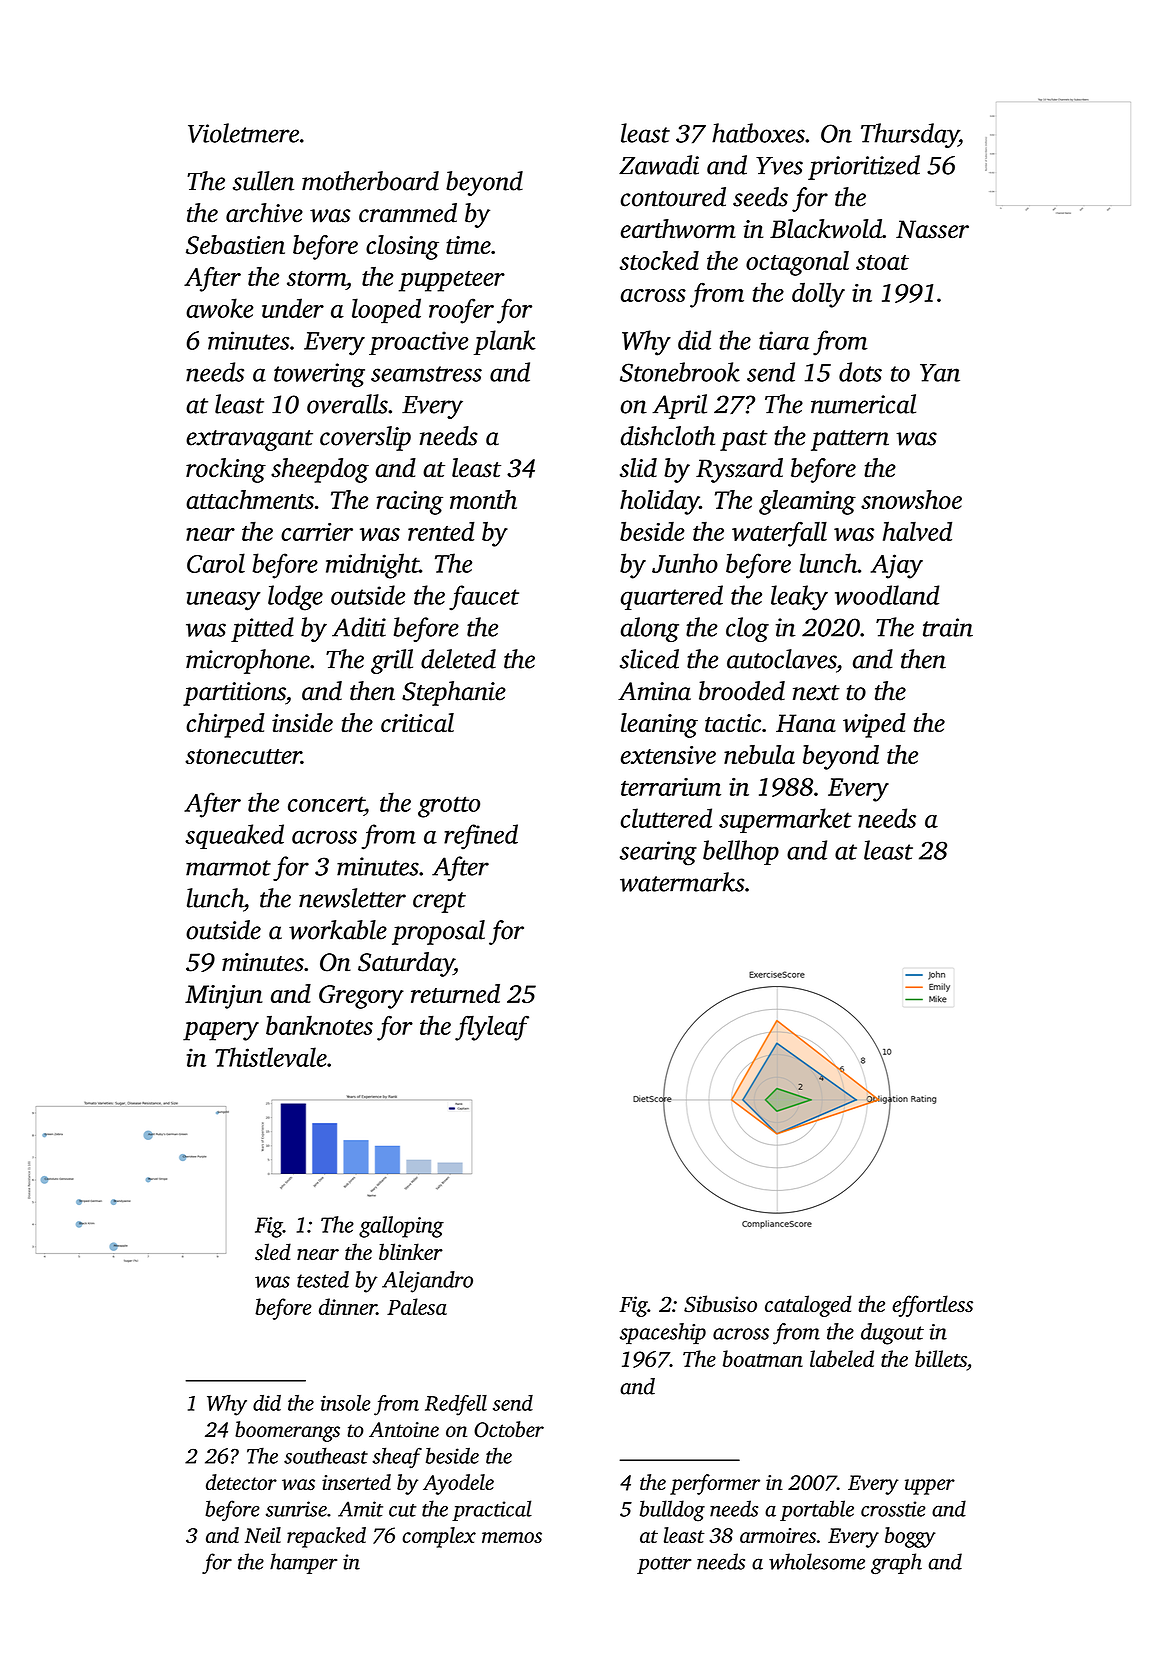 This document has width=1165, height=1654. What do you see at coordinates (439, 1537) in the document?
I see `complex` at bounding box center [439, 1537].
